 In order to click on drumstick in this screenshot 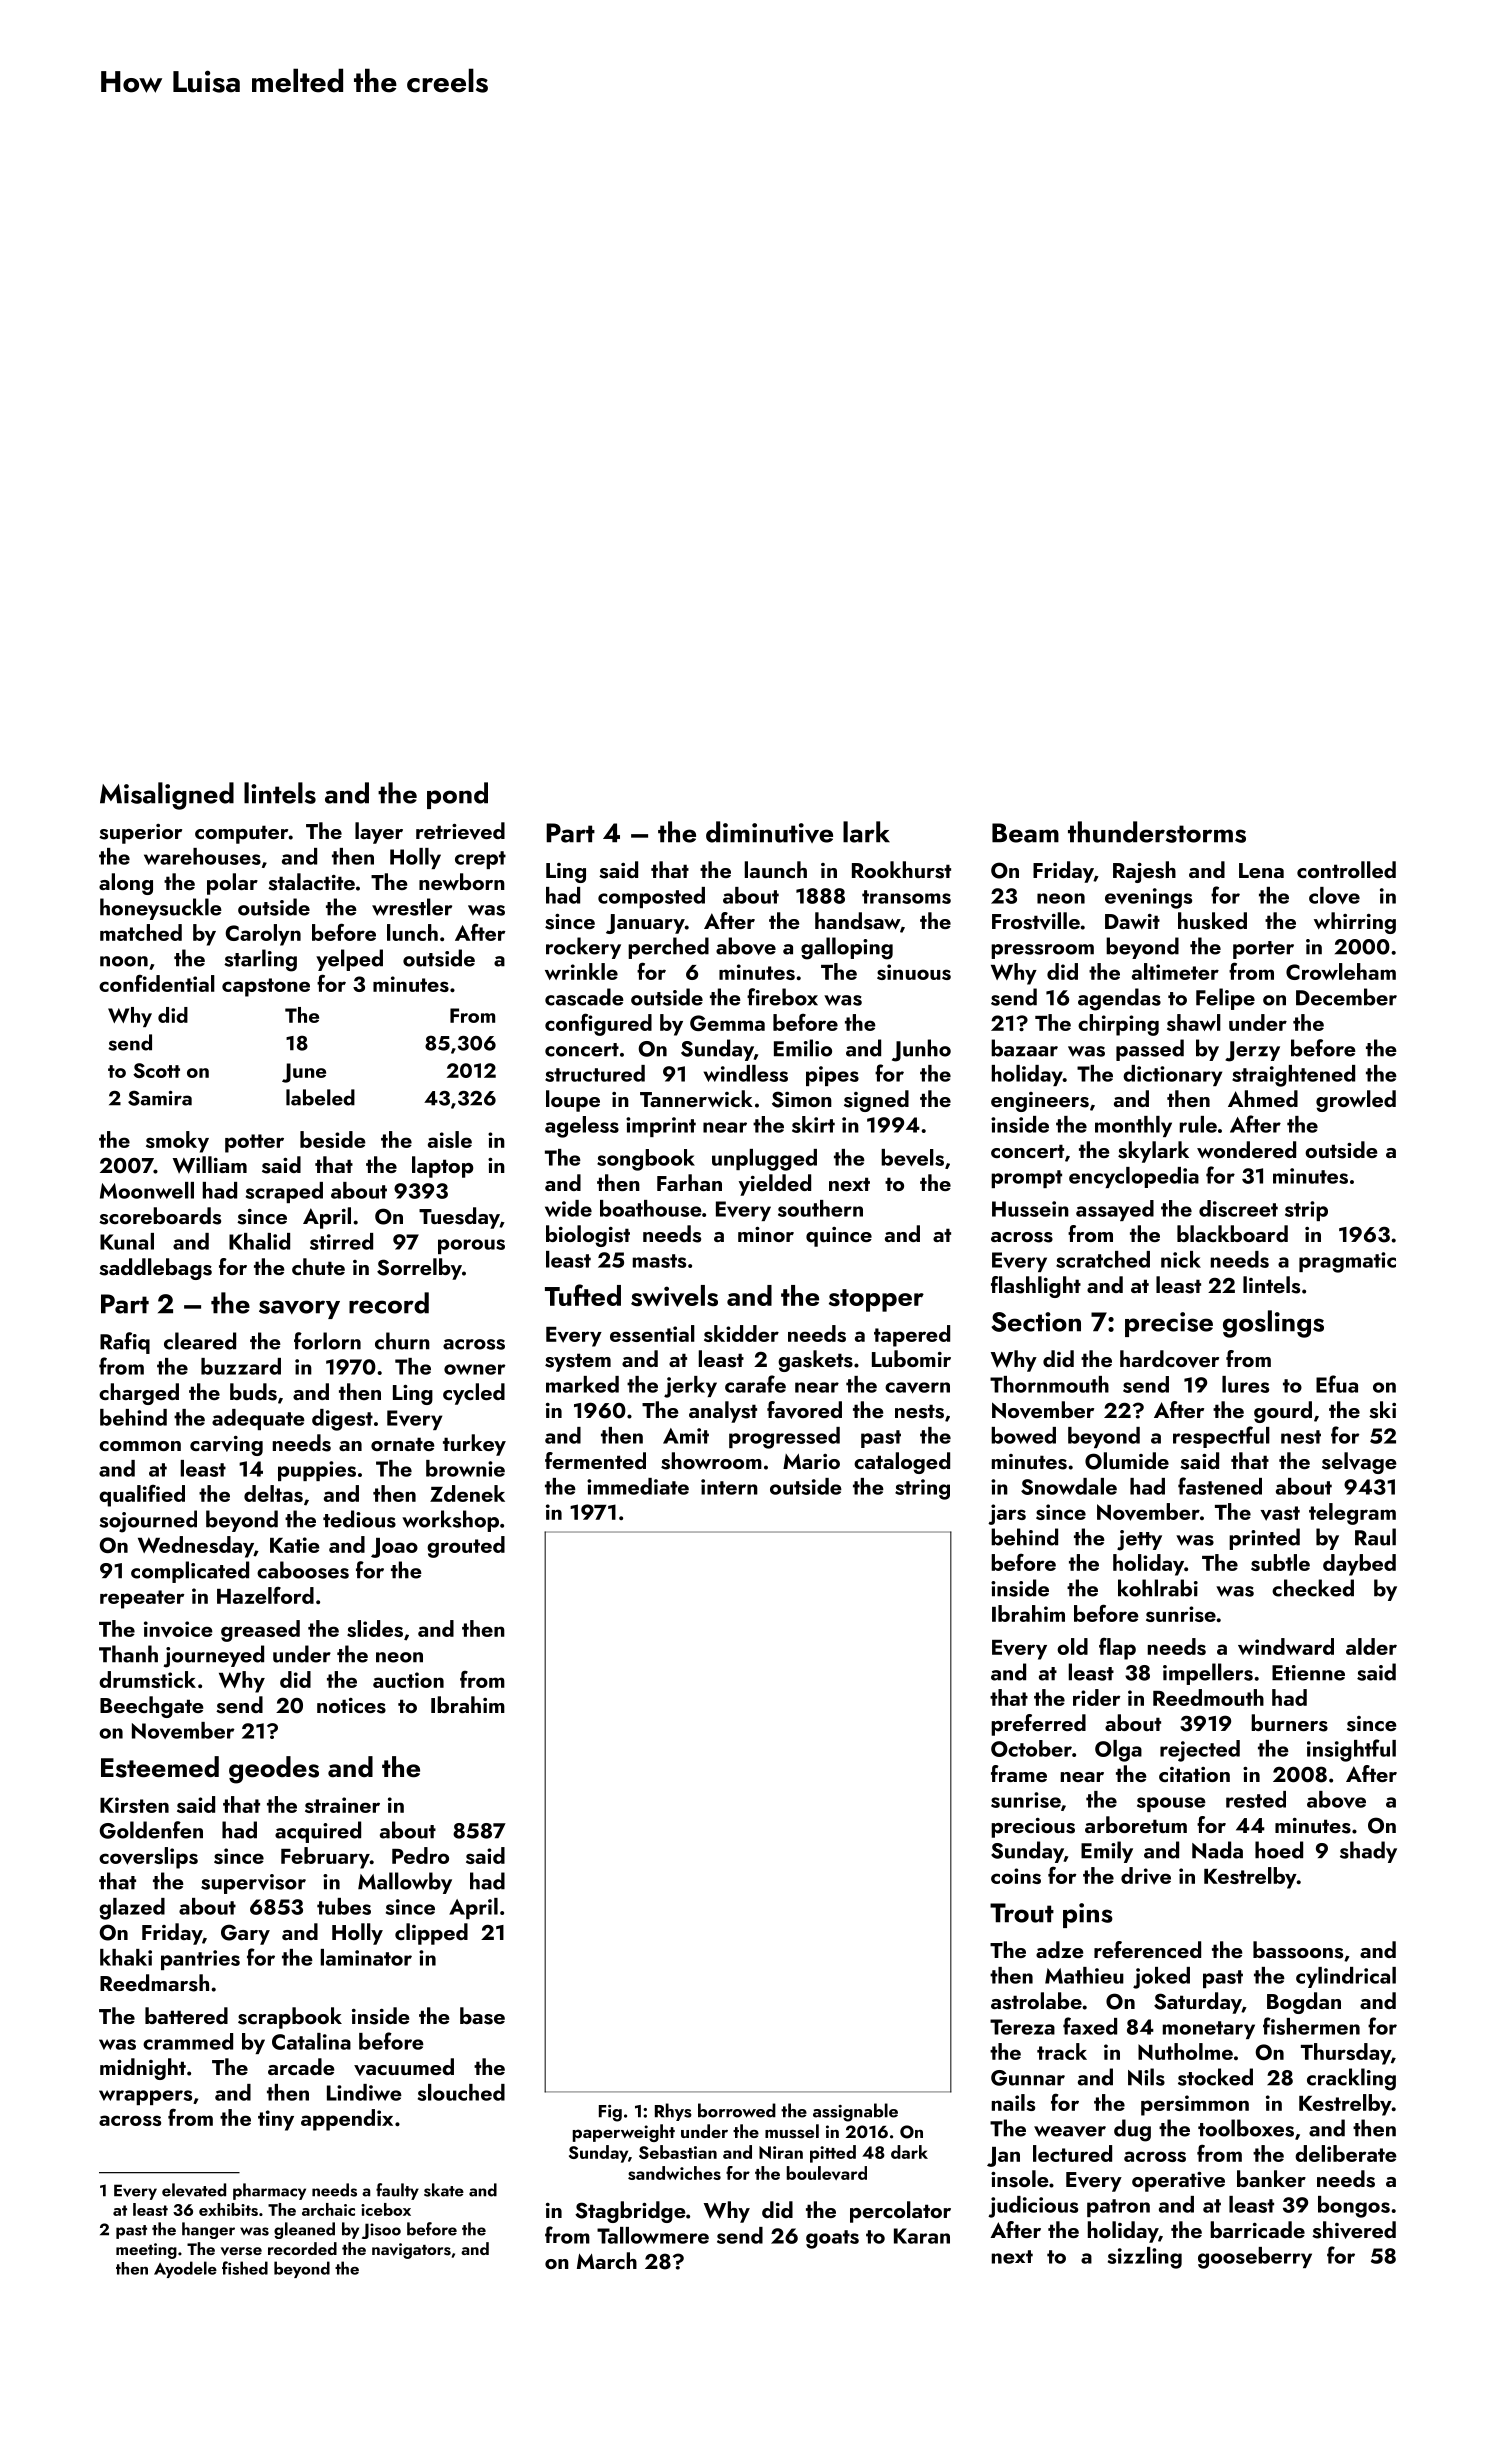, I will do `click(147, 1679)`.
